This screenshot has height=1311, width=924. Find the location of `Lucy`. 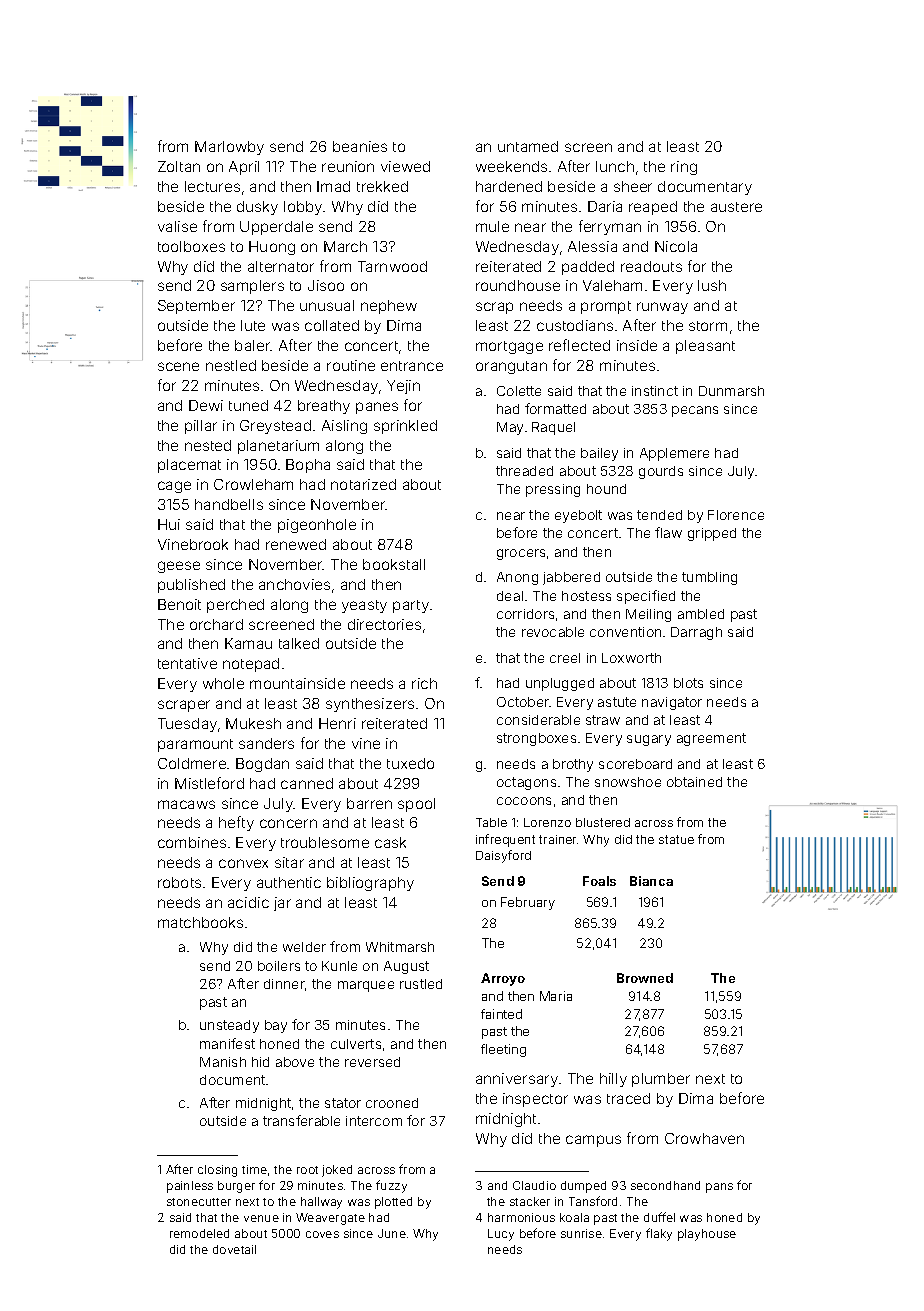

Lucy is located at coordinates (501, 1235).
